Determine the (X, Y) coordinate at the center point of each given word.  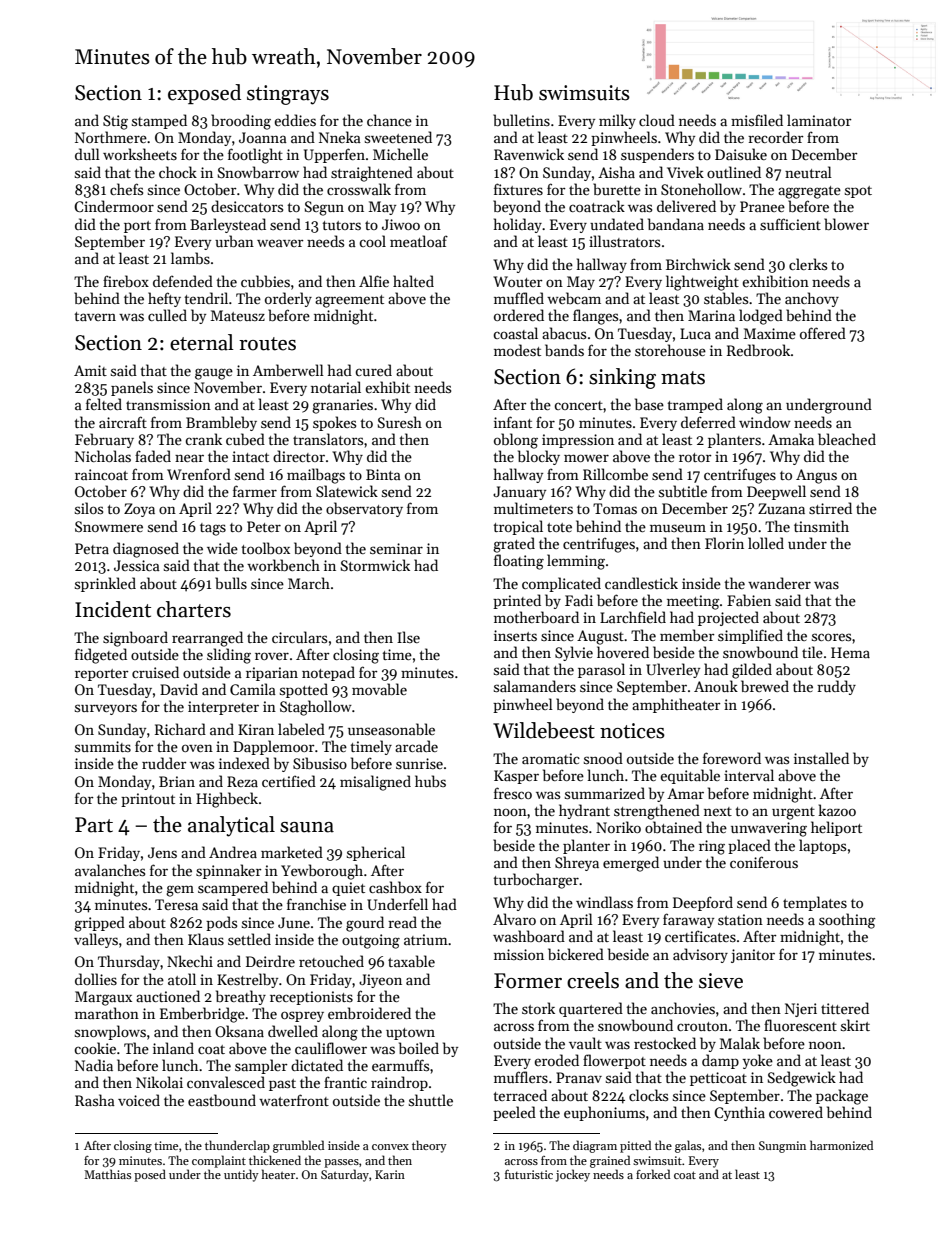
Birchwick (698, 264)
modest (517, 350)
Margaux (103, 998)
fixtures (518, 189)
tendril (206, 298)
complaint (219, 1161)
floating (519, 562)
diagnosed (146, 550)
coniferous (764, 862)
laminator (819, 120)
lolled (766, 543)
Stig (115, 122)
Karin (390, 1174)
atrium (426, 939)
